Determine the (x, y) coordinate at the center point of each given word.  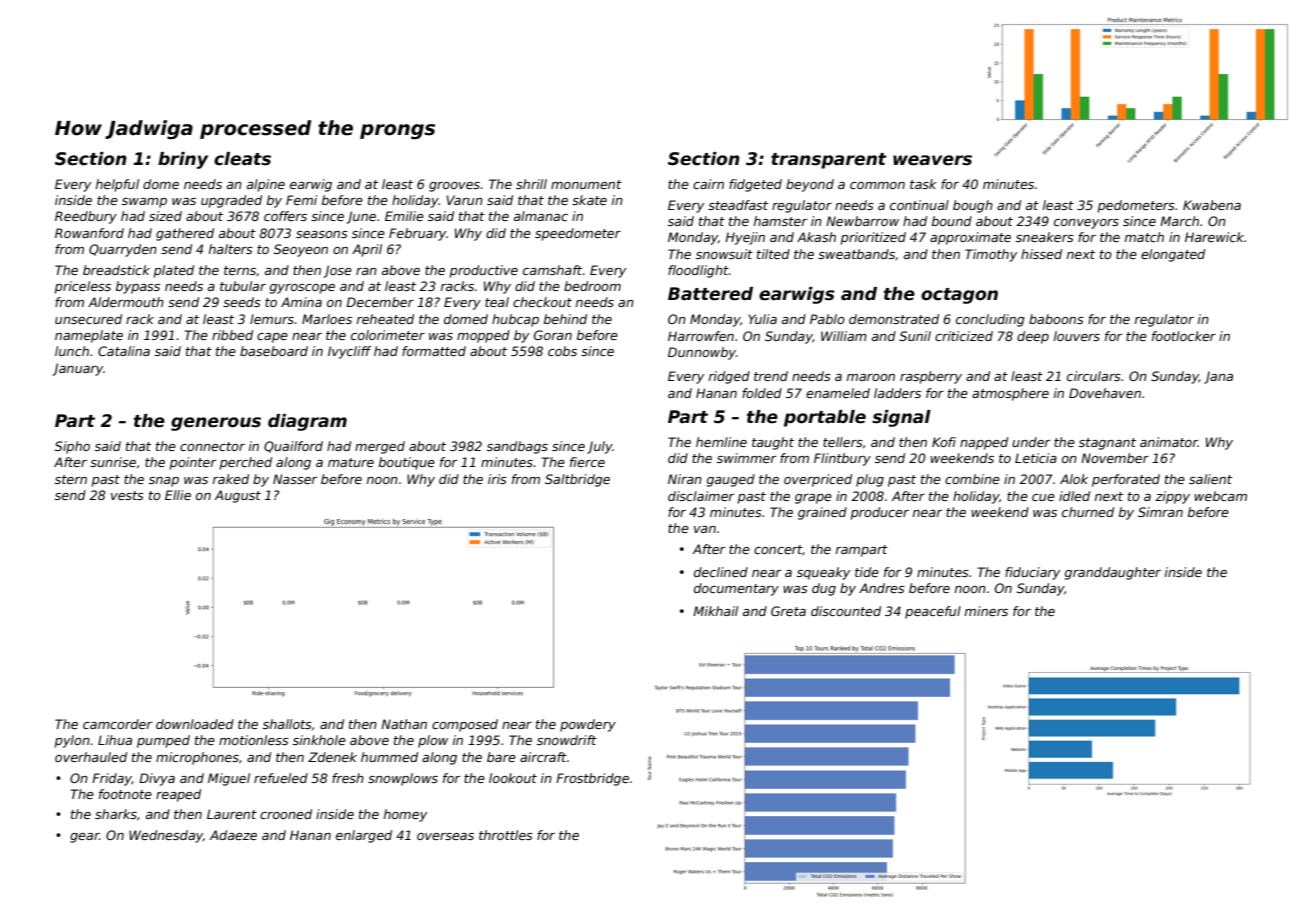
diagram (307, 422)
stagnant (1107, 444)
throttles (506, 835)
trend (771, 376)
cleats (242, 159)
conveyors (1086, 224)
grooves (455, 187)
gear (84, 838)
